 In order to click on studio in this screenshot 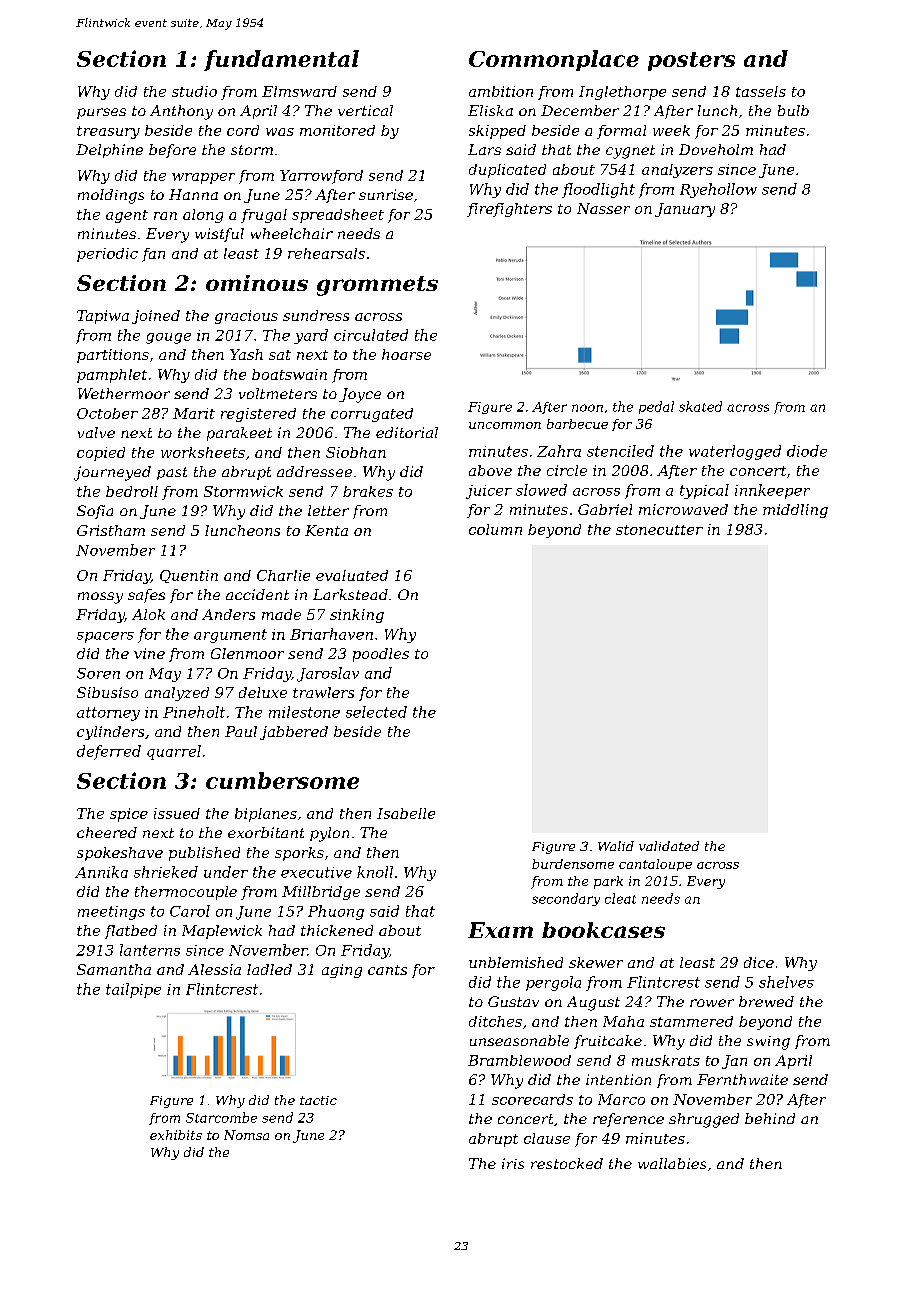, I will do `click(194, 91)`.
